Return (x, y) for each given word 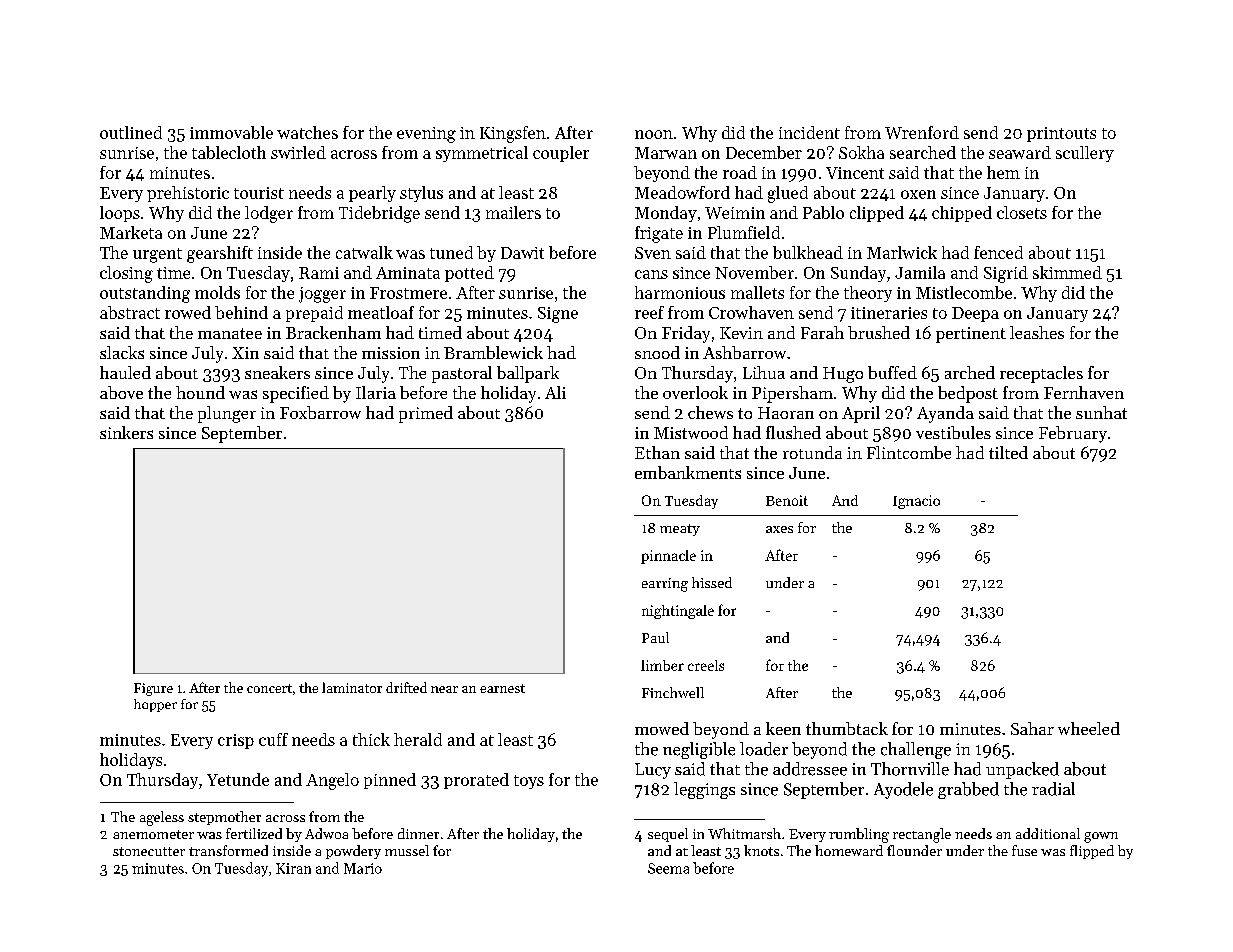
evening (426, 135)
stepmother (224, 818)
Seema (668, 868)
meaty (680, 530)
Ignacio (916, 502)
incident (809, 132)
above (121, 392)
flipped (1092, 852)
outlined (131, 132)
